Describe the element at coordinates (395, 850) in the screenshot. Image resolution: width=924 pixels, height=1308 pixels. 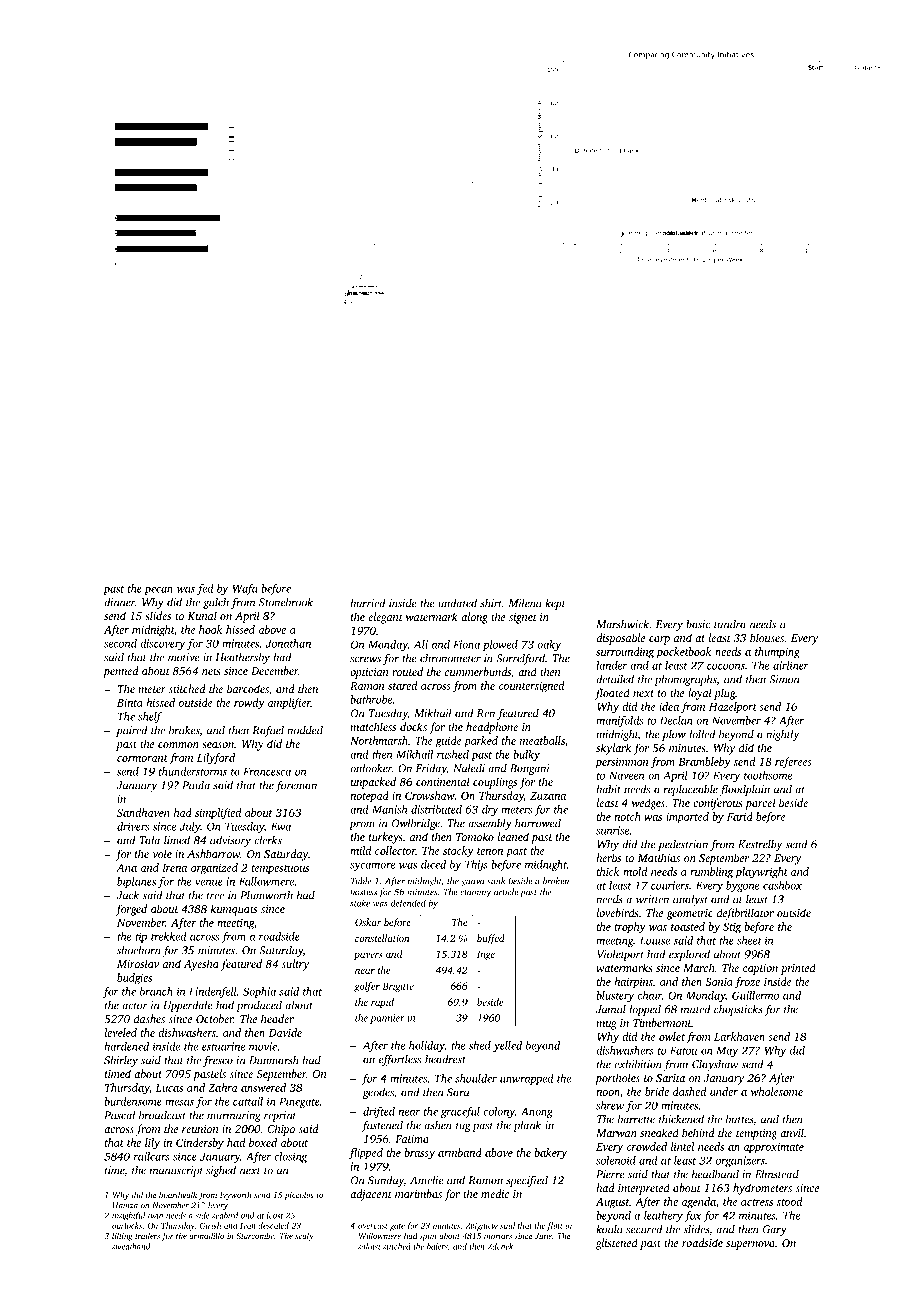
I see `collector` at that location.
